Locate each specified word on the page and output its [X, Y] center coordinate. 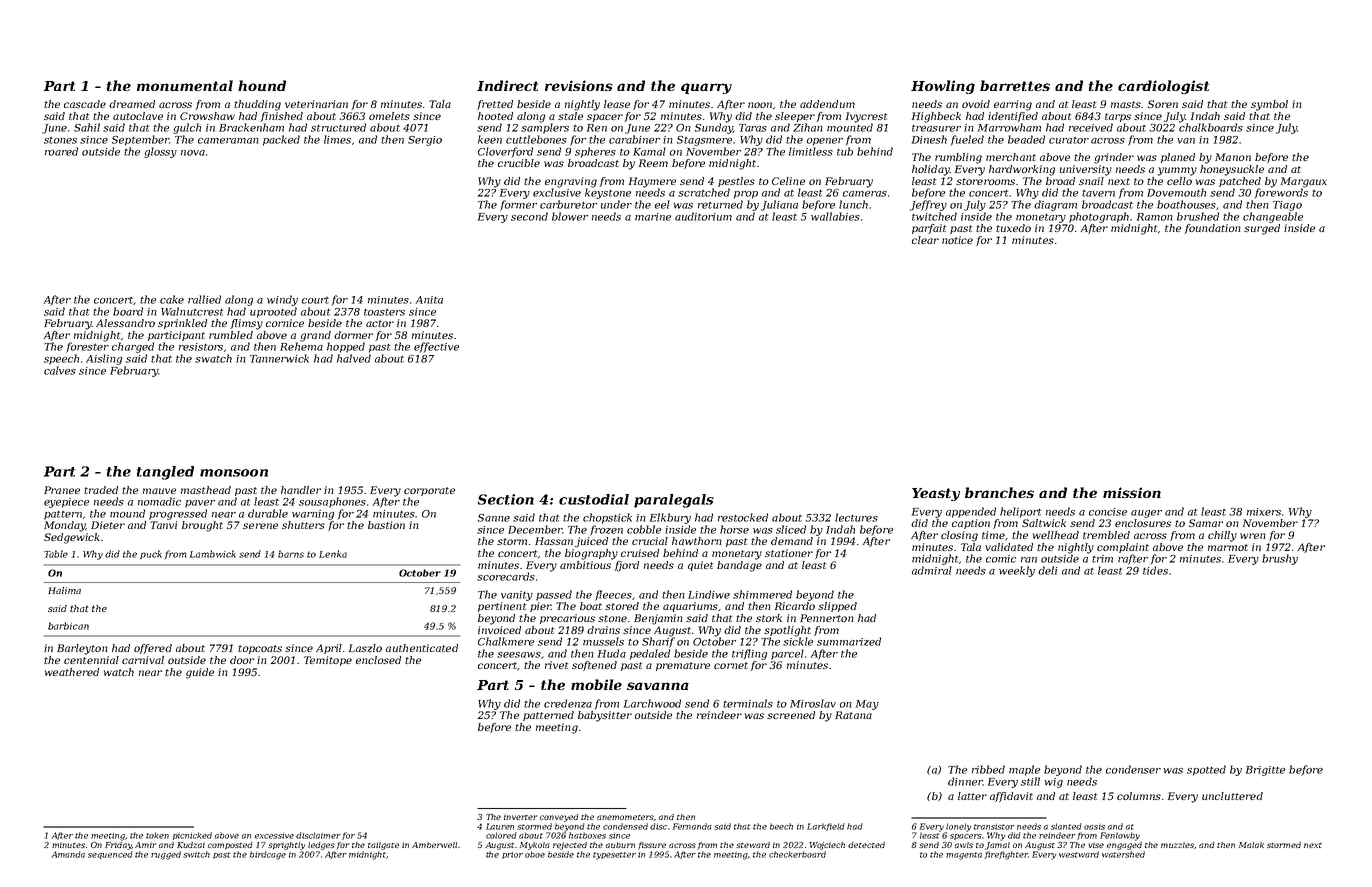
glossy [160, 152]
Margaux [1304, 182]
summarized [849, 641]
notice [957, 240]
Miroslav [813, 703]
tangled [165, 473]
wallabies [835, 216]
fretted [495, 105]
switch [196, 854]
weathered [72, 672]
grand [315, 336]
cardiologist [1163, 87]
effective [436, 347]
